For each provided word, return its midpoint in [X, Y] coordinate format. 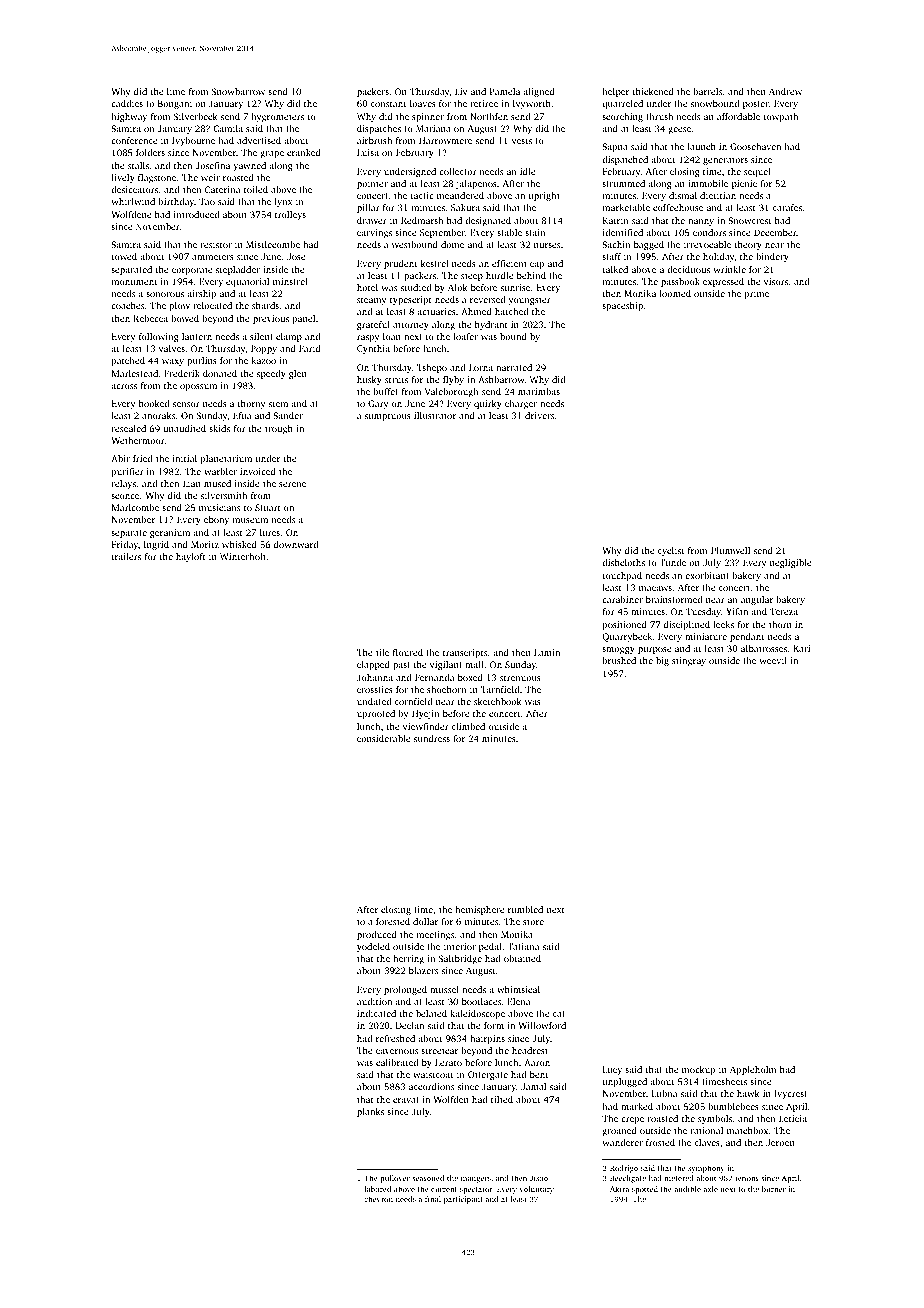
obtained [522, 958]
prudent [400, 264]
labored [378, 1189]
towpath [781, 117]
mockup [699, 1070]
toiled [256, 189]
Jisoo [539, 1178]
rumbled [525, 909]
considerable [384, 738]
